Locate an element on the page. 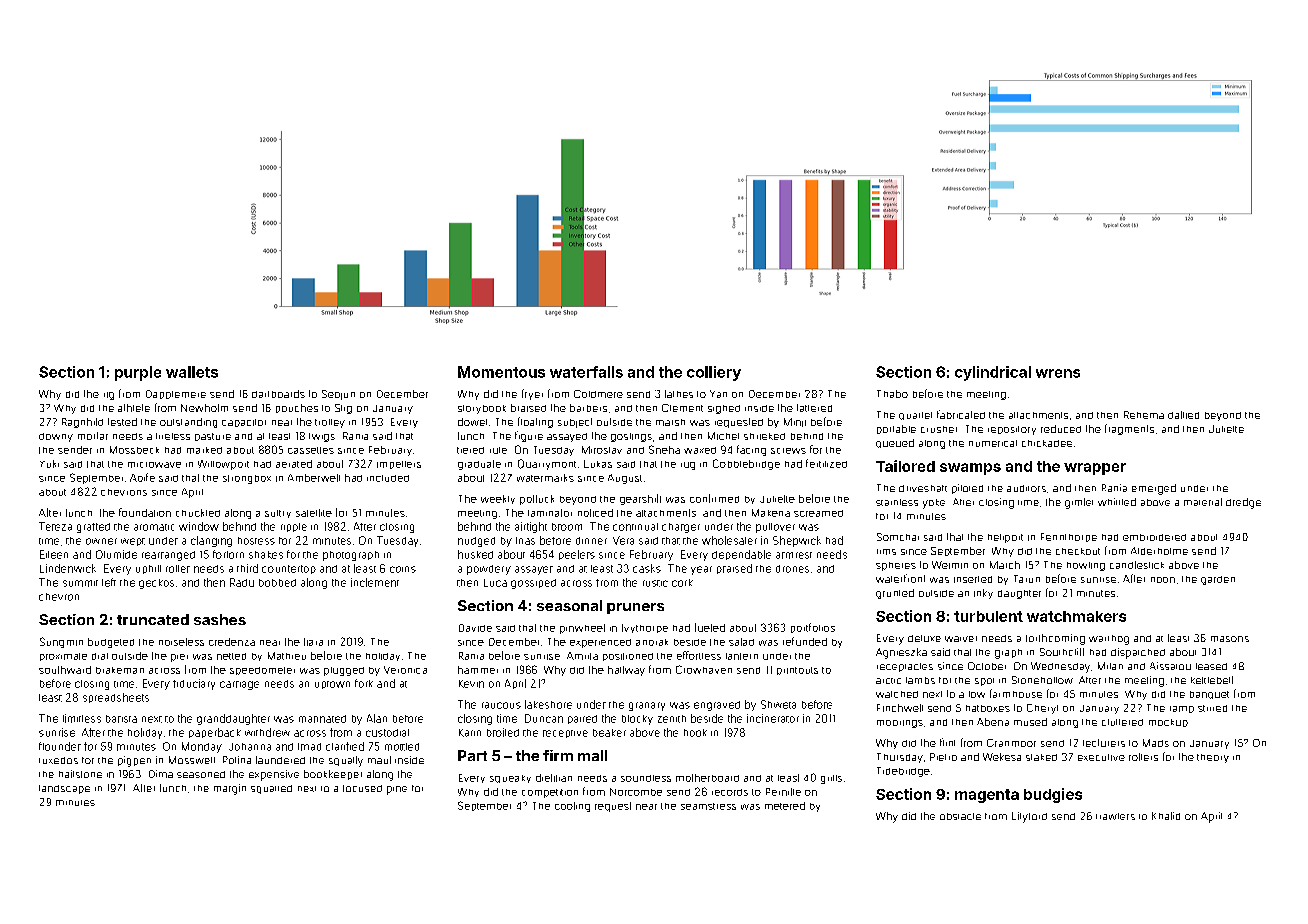 The height and width of the page is (924, 1308). hailstone is located at coordinates (80, 774).
